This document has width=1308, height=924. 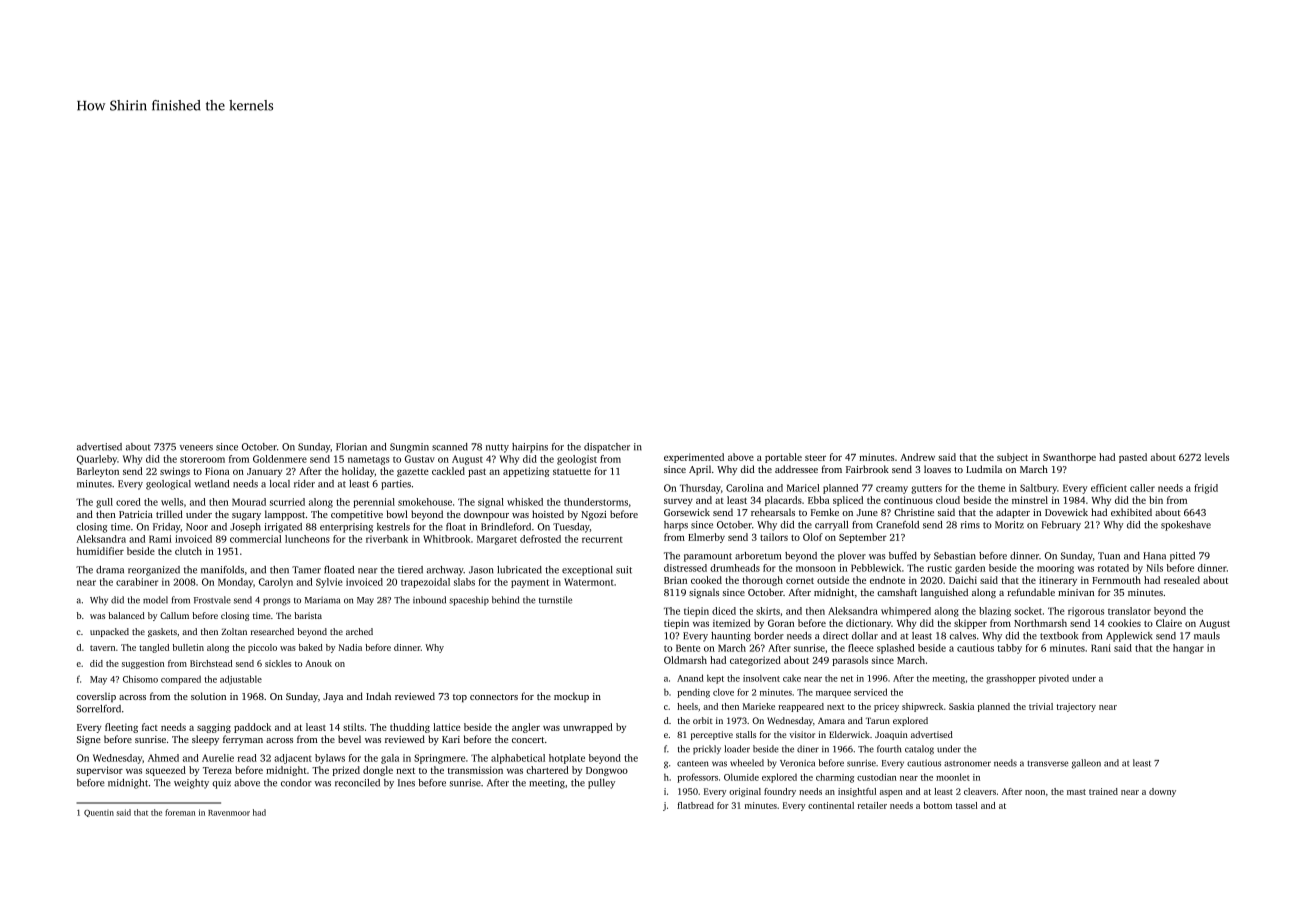 I want to click on itinerary, so click(x=1058, y=581).
